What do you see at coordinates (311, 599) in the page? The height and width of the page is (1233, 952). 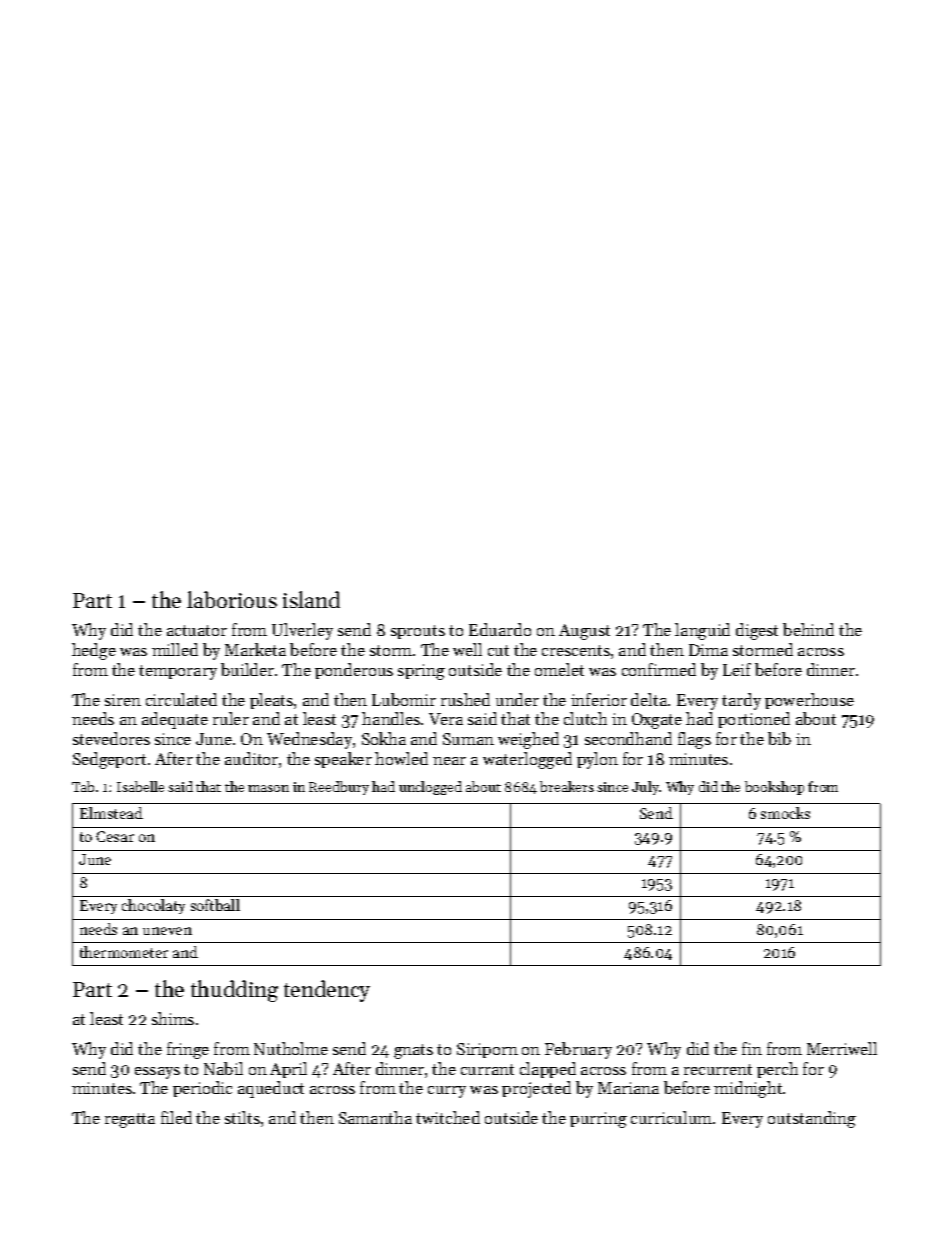 I see `island` at bounding box center [311, 599].
